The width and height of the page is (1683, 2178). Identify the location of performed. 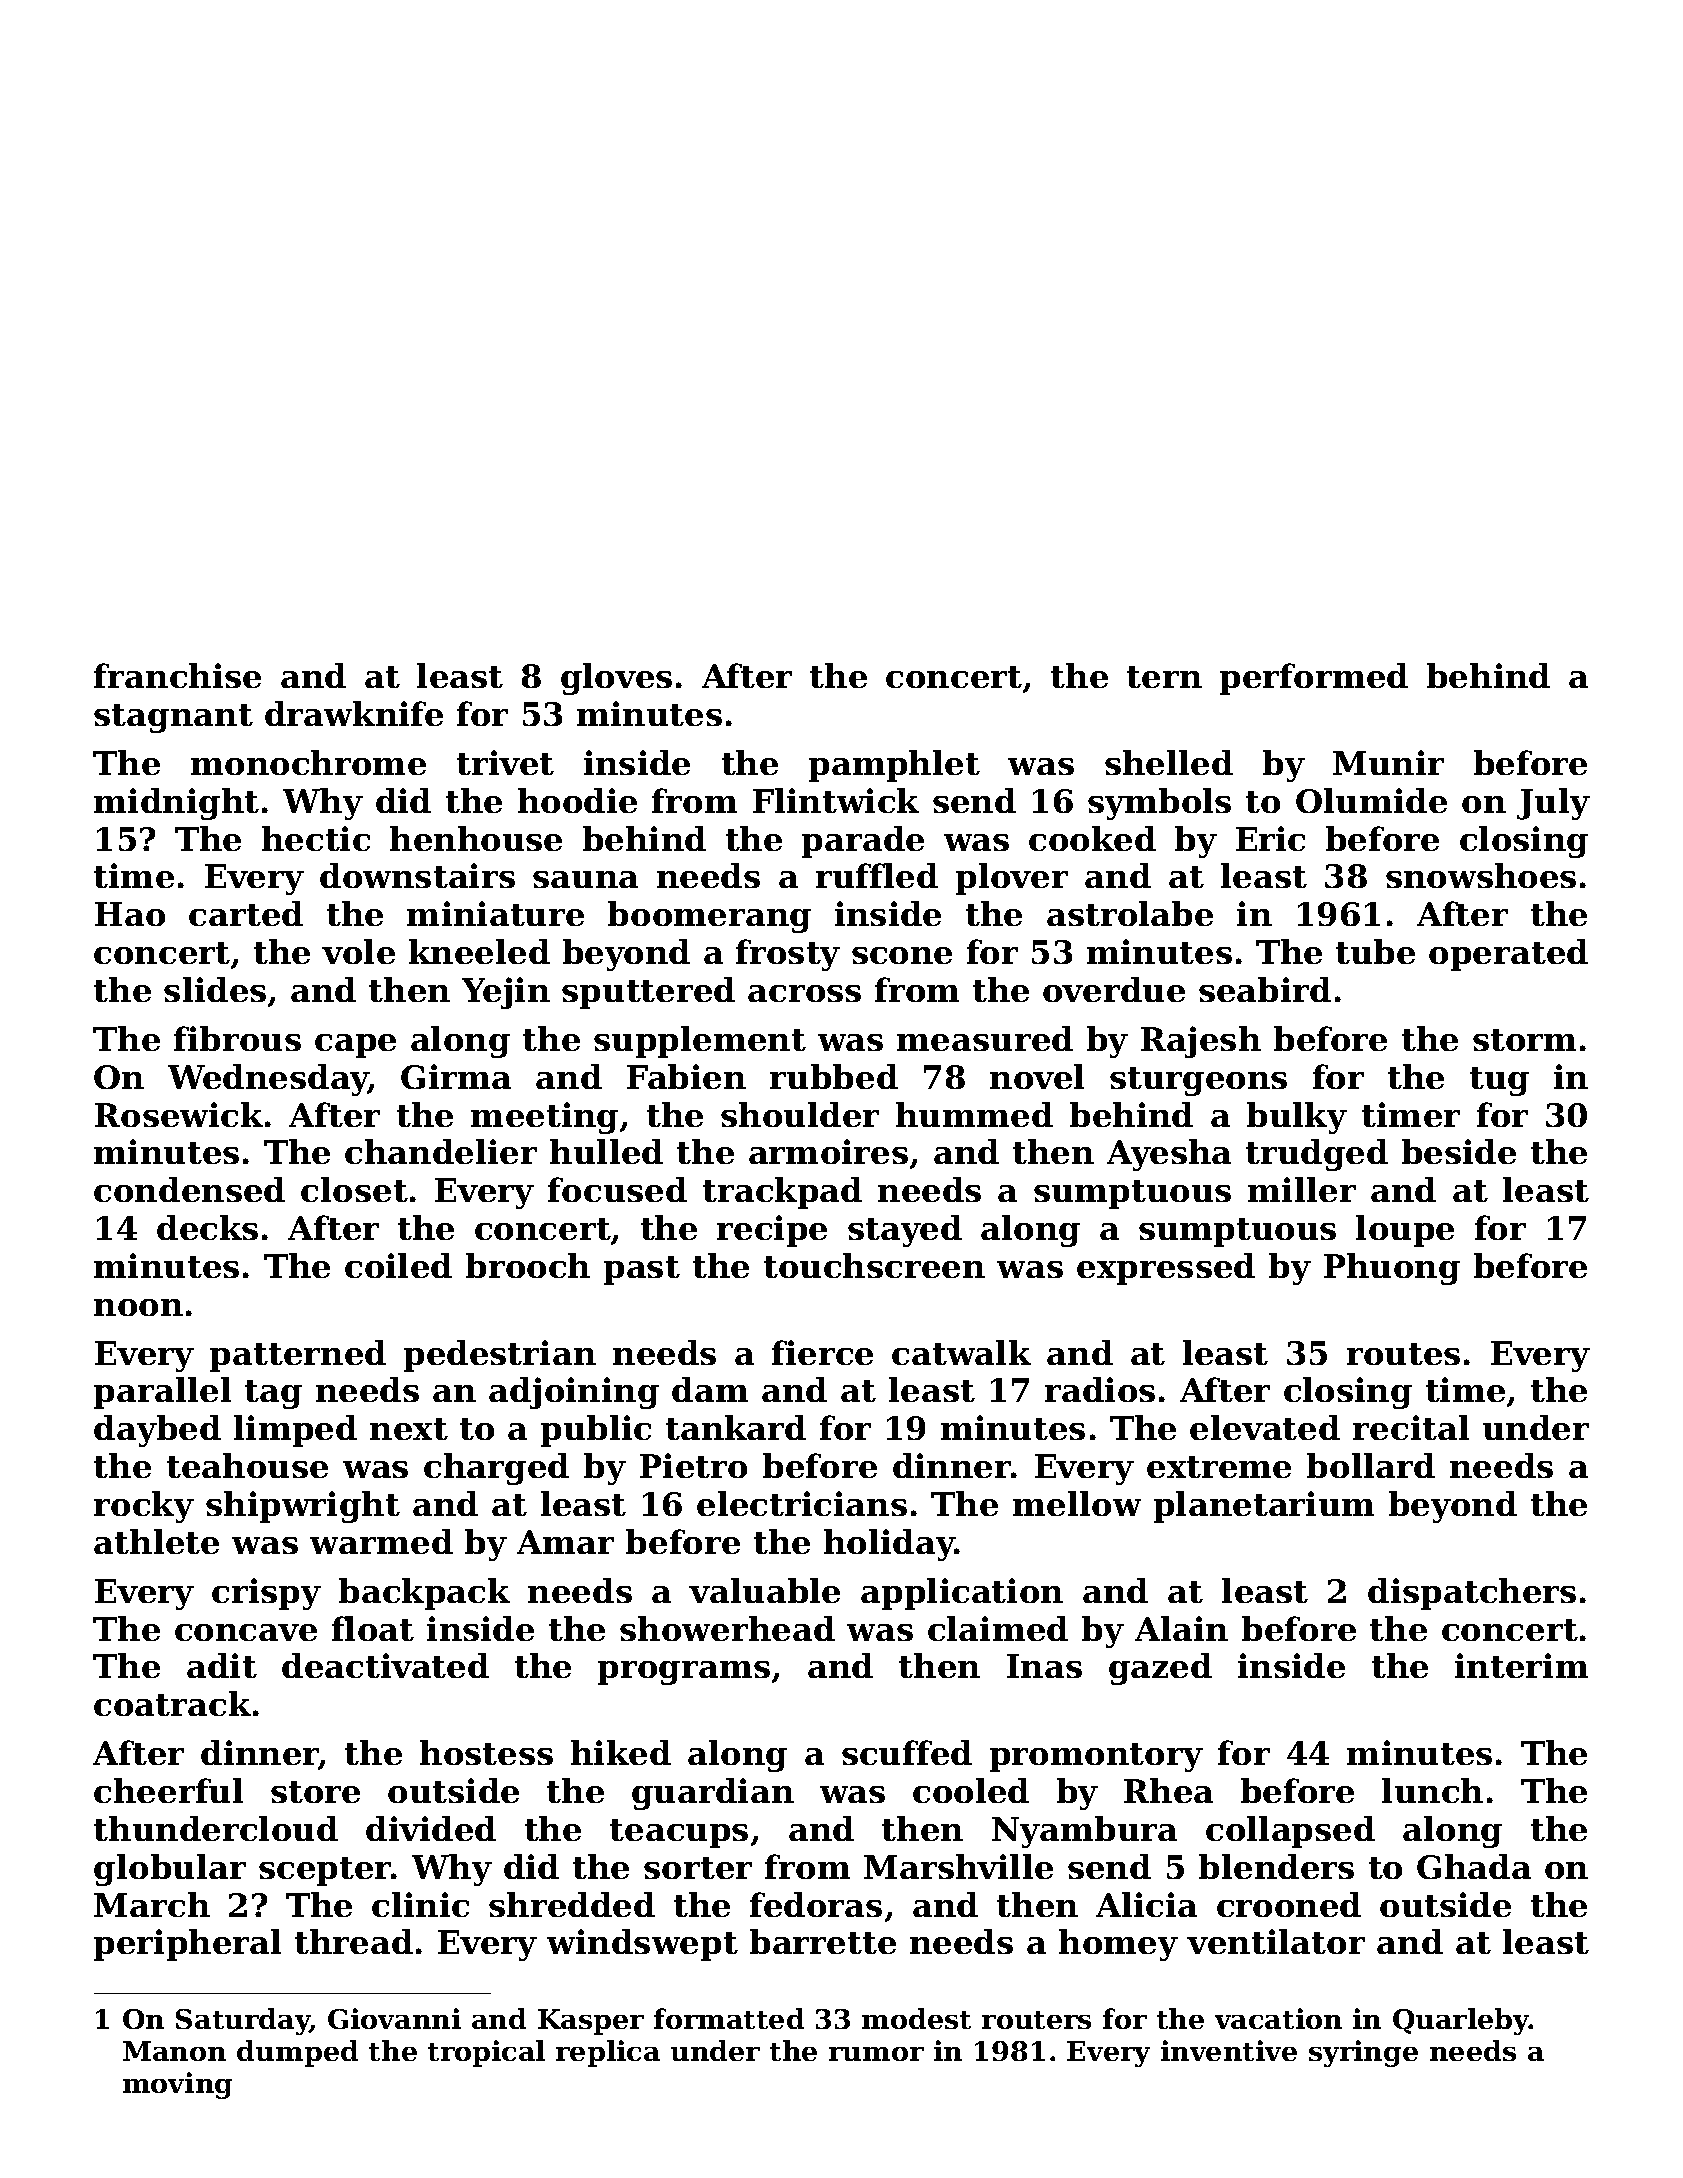
(1314, 679).
